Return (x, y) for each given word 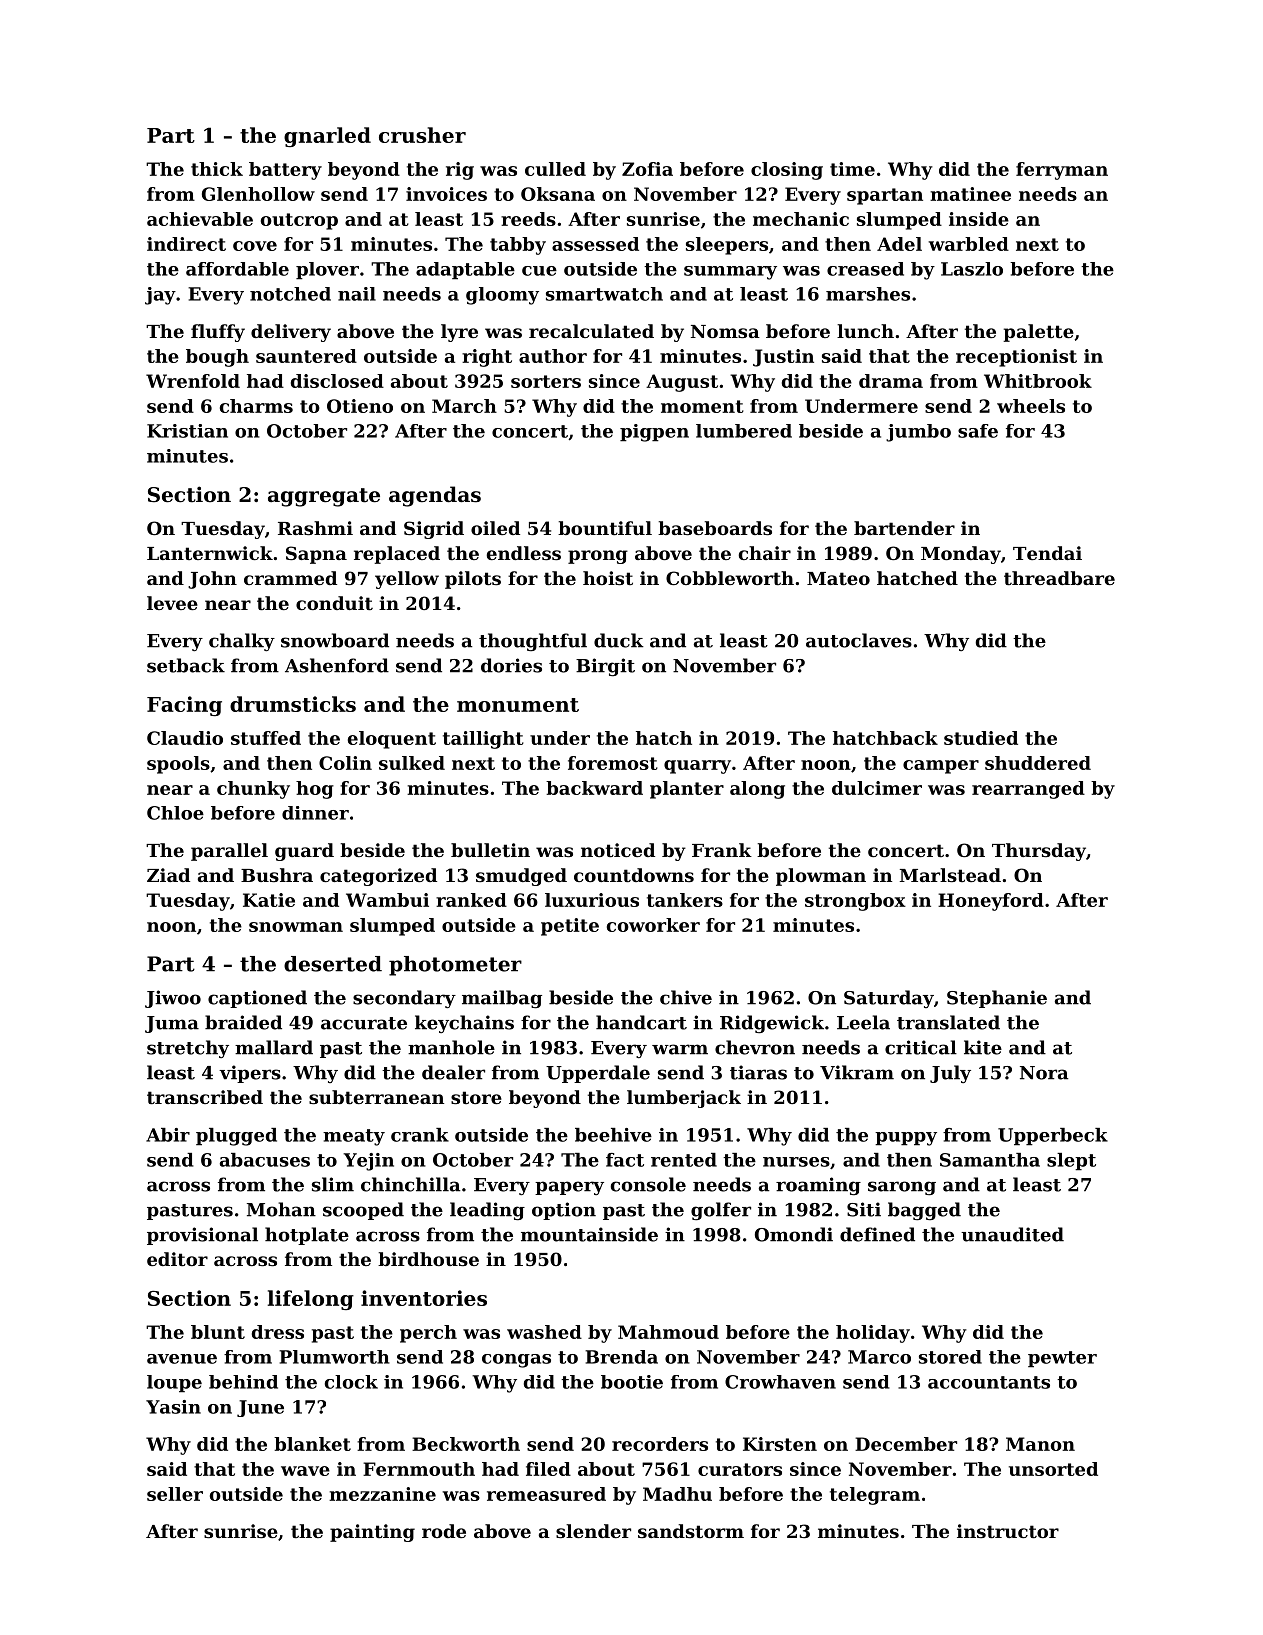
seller (175, 1494)
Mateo (838, 578)
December (906, 1444)
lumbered (744, 431)
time (852, 169)
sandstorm (691, 1531)
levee (172, 603)
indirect (186, 244)
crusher (422, 135)
